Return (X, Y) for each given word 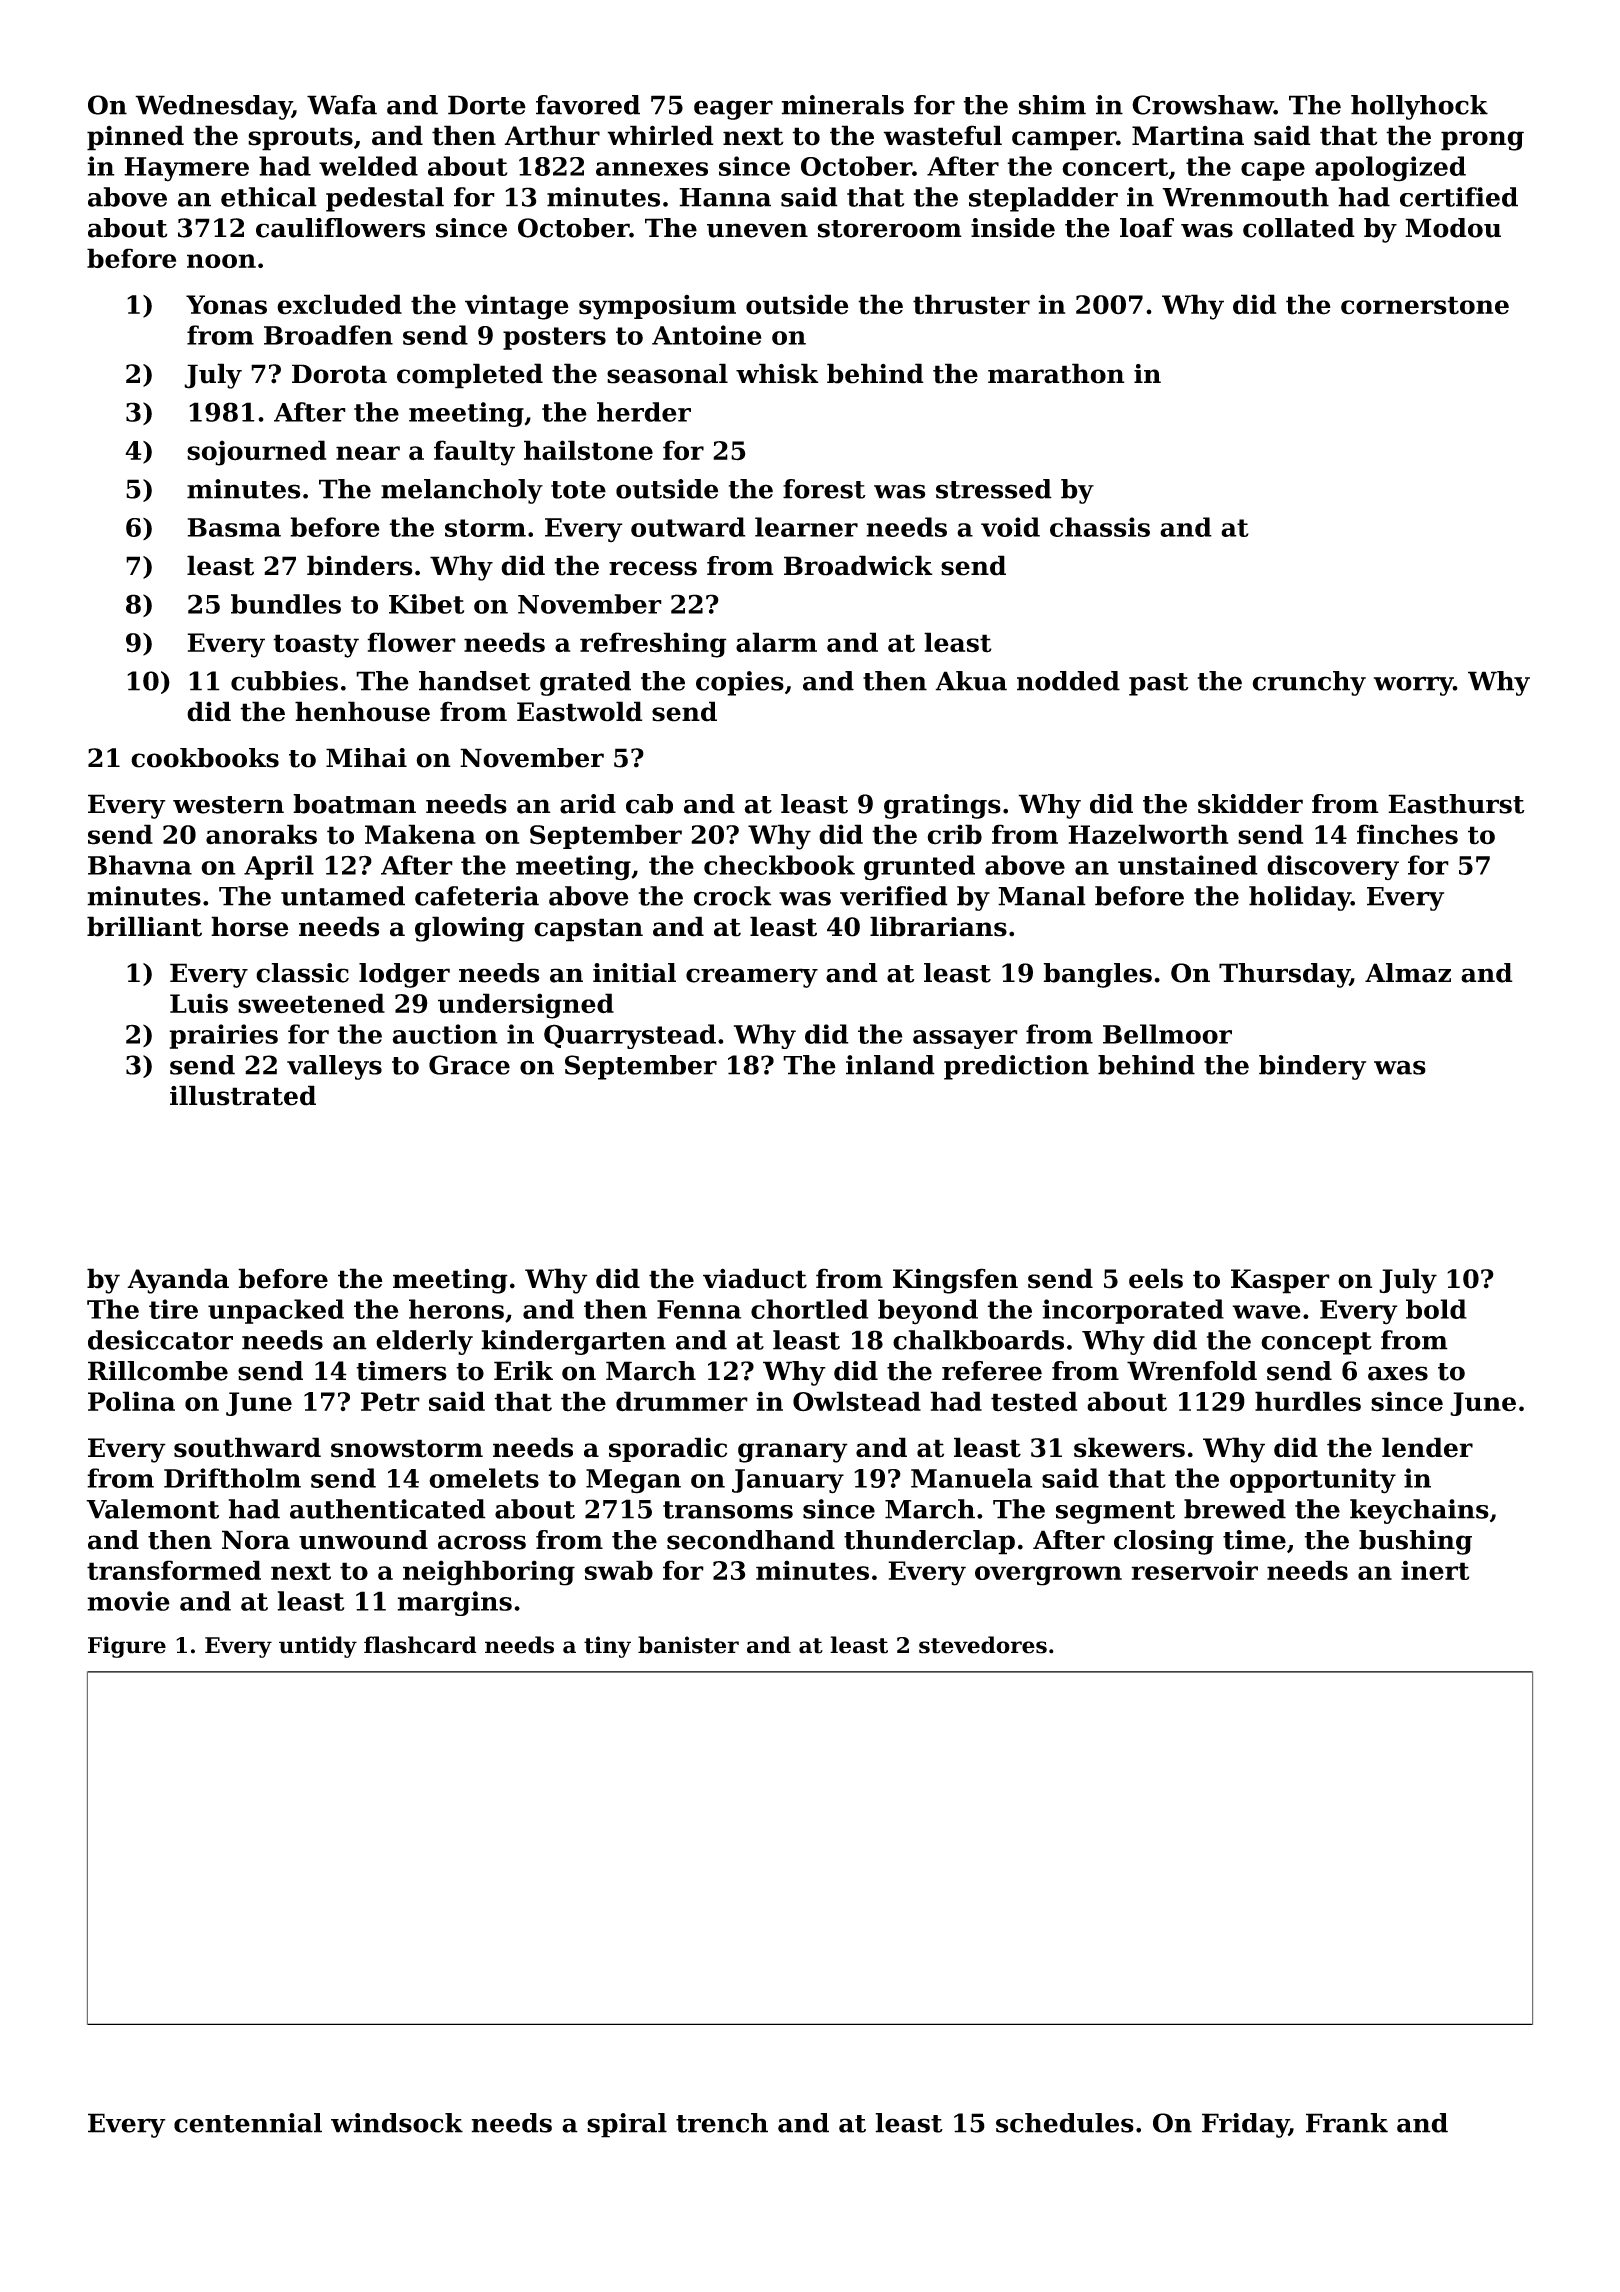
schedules (1065, 2123)
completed (470, 376)
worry (1413, 686)
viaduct (755, 1278)
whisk (777, 373)
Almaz (1408, 973)
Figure (127, 1647)
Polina (131, 1401)
